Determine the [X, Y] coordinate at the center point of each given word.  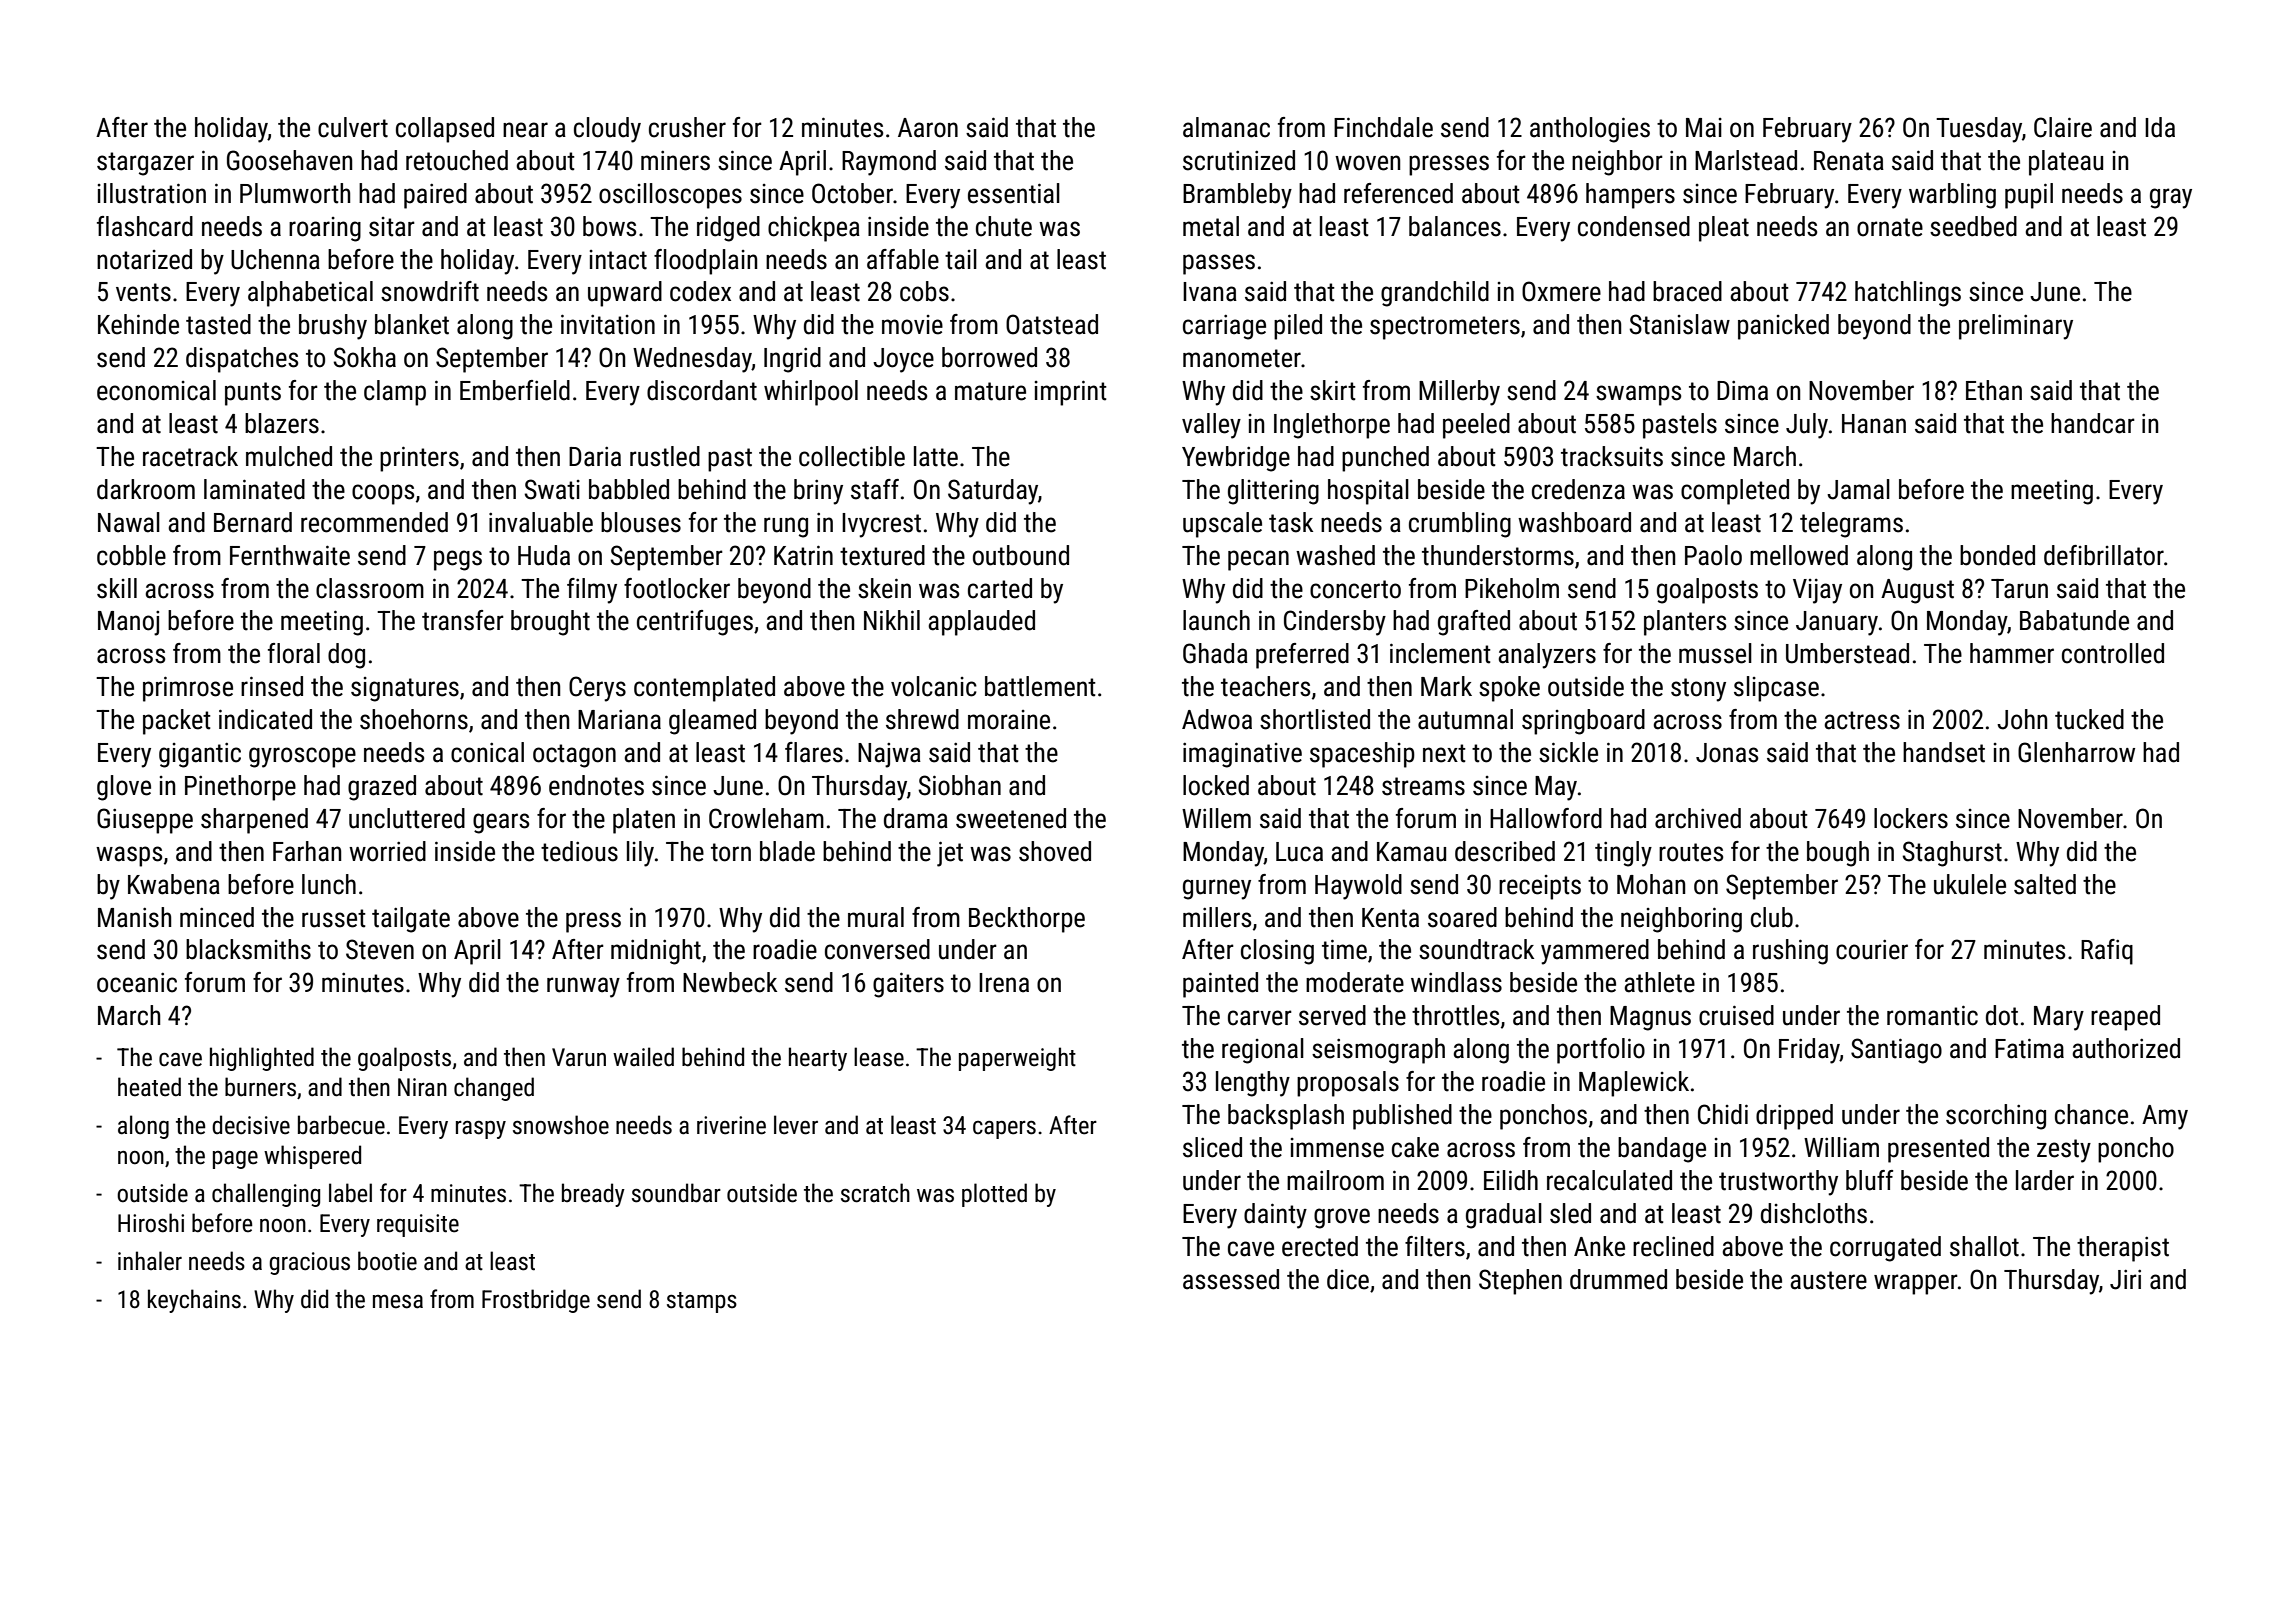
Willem [1216, 818]
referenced [1398, 193]
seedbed [1973, 226]
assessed [1231, 1279]
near [525, 130]
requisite [418, 1225]
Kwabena [174, 884]
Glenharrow [2076, 752]
